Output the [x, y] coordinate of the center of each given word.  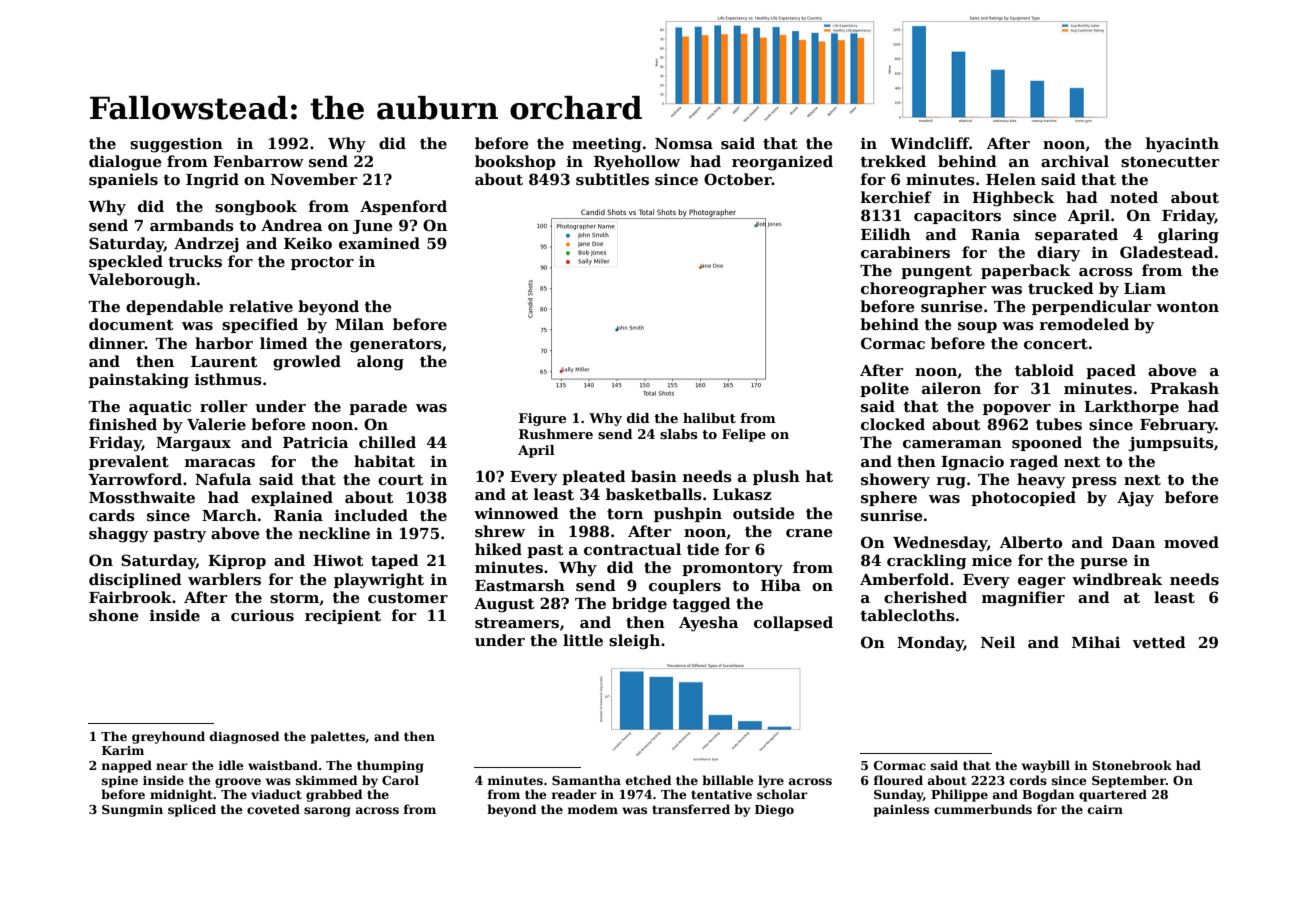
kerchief [896, 197]
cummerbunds [983, 809]
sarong [327, 812]
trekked [893, 161]
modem [593, 809]
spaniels [123, 180]
